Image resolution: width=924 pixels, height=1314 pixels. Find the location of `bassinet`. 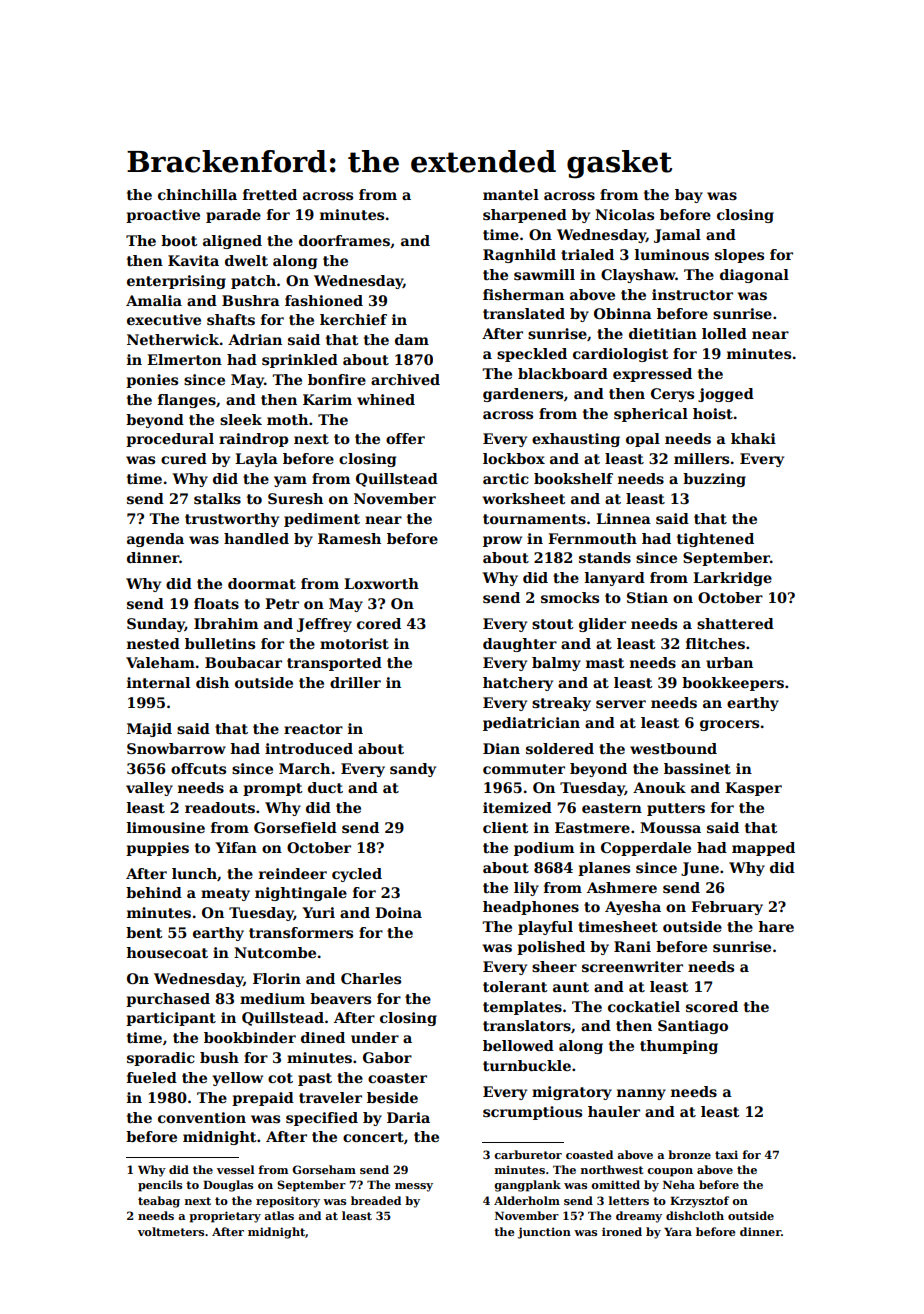

bassinet is located at coordinates (697, 768).
